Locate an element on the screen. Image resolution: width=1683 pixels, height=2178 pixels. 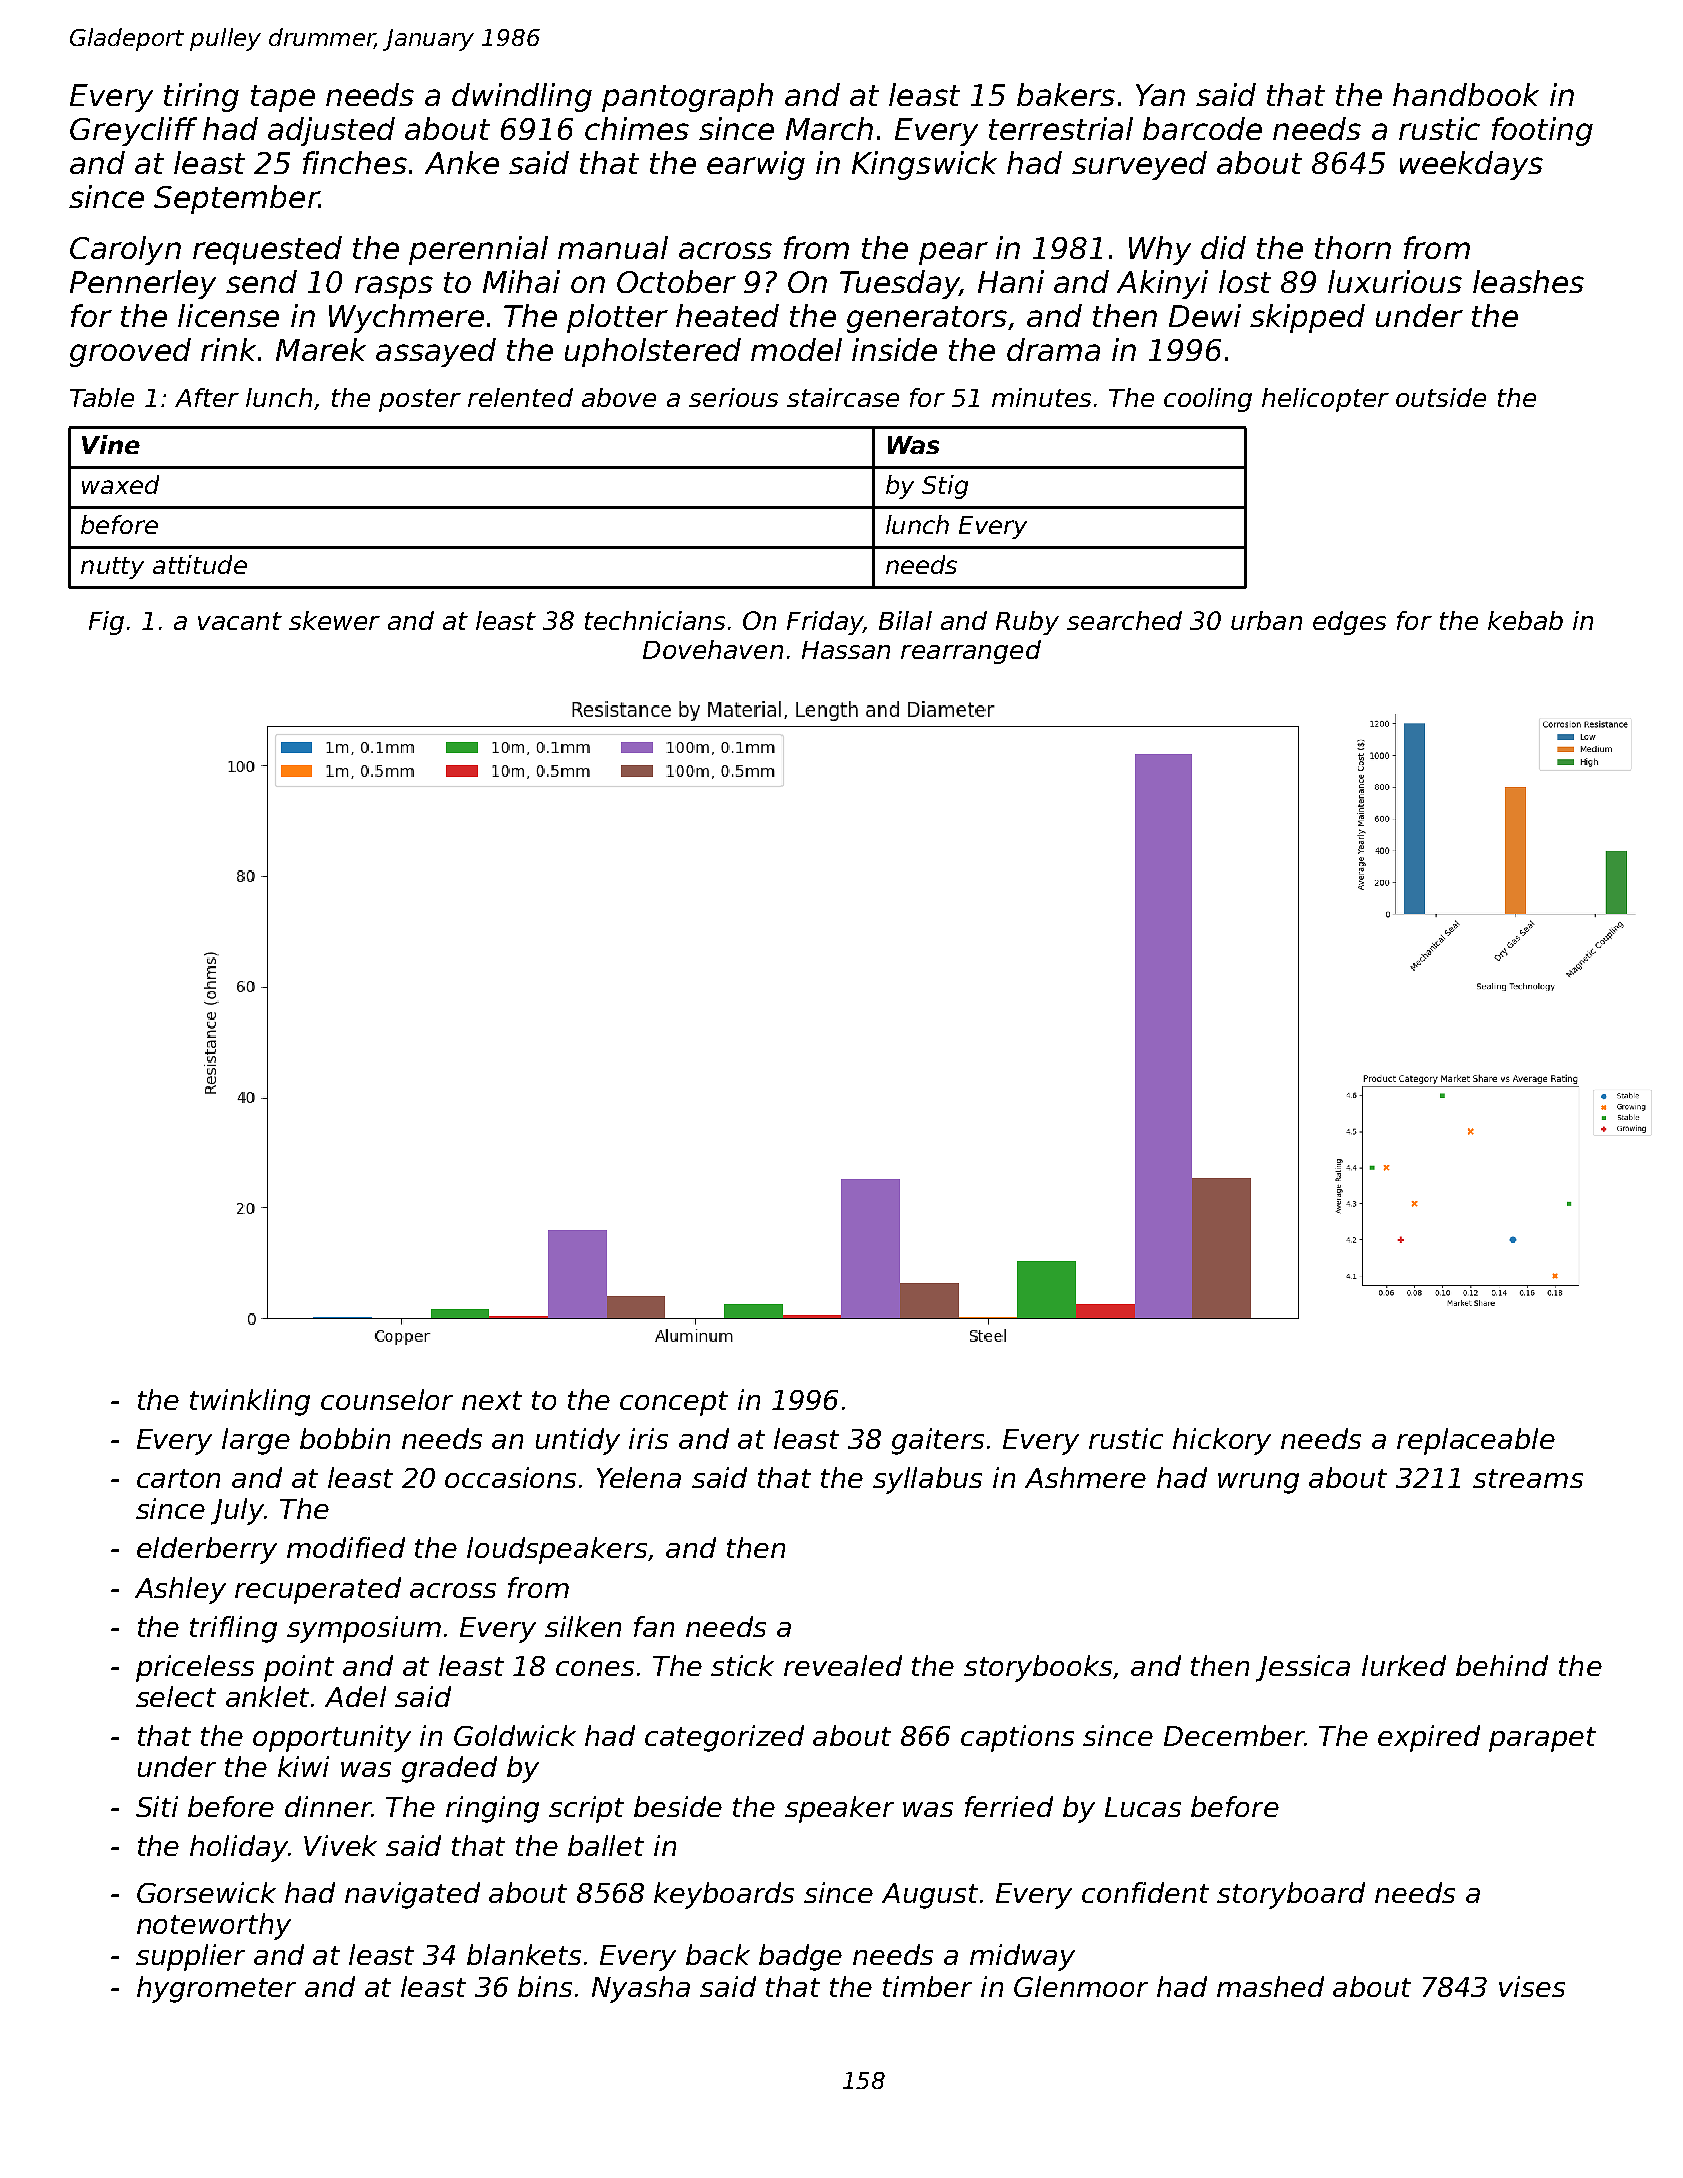
pantograph is located at coordinates (687, 97).
